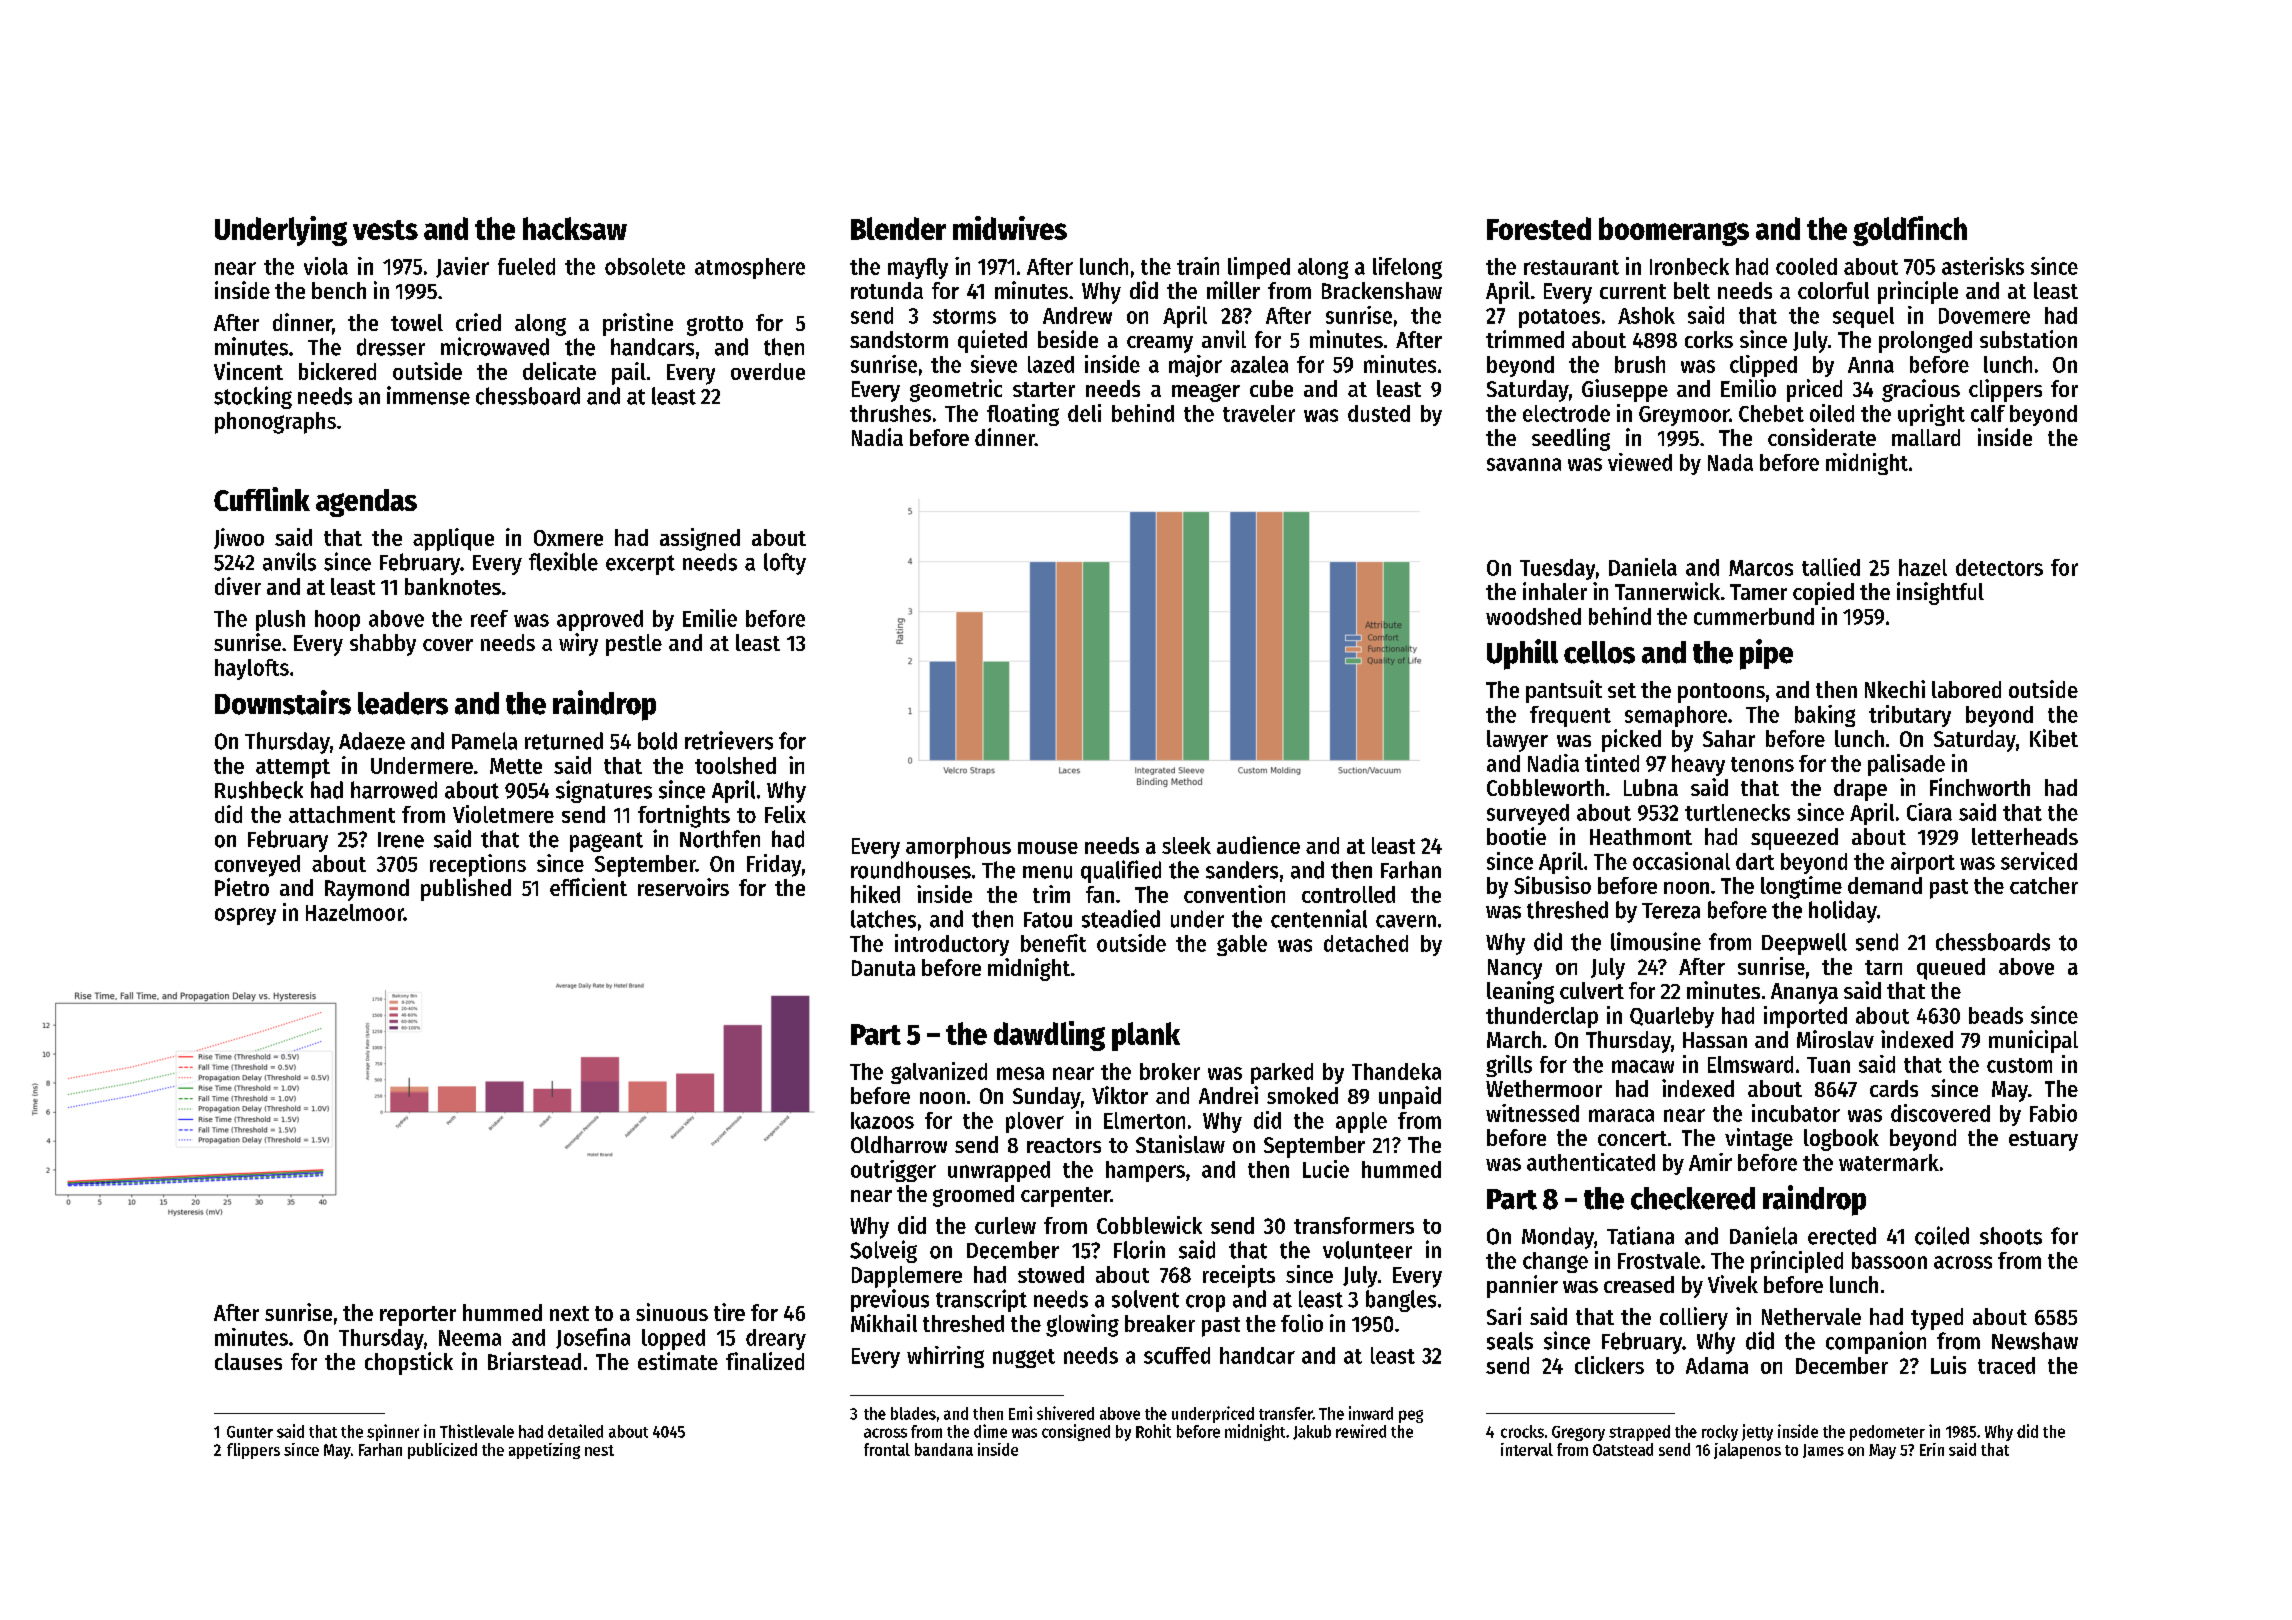 This screenshot has height=1620, width=2292. Describe the element at coordinates (248, 1361) in the screenshot. I see `clauses` at that location.
